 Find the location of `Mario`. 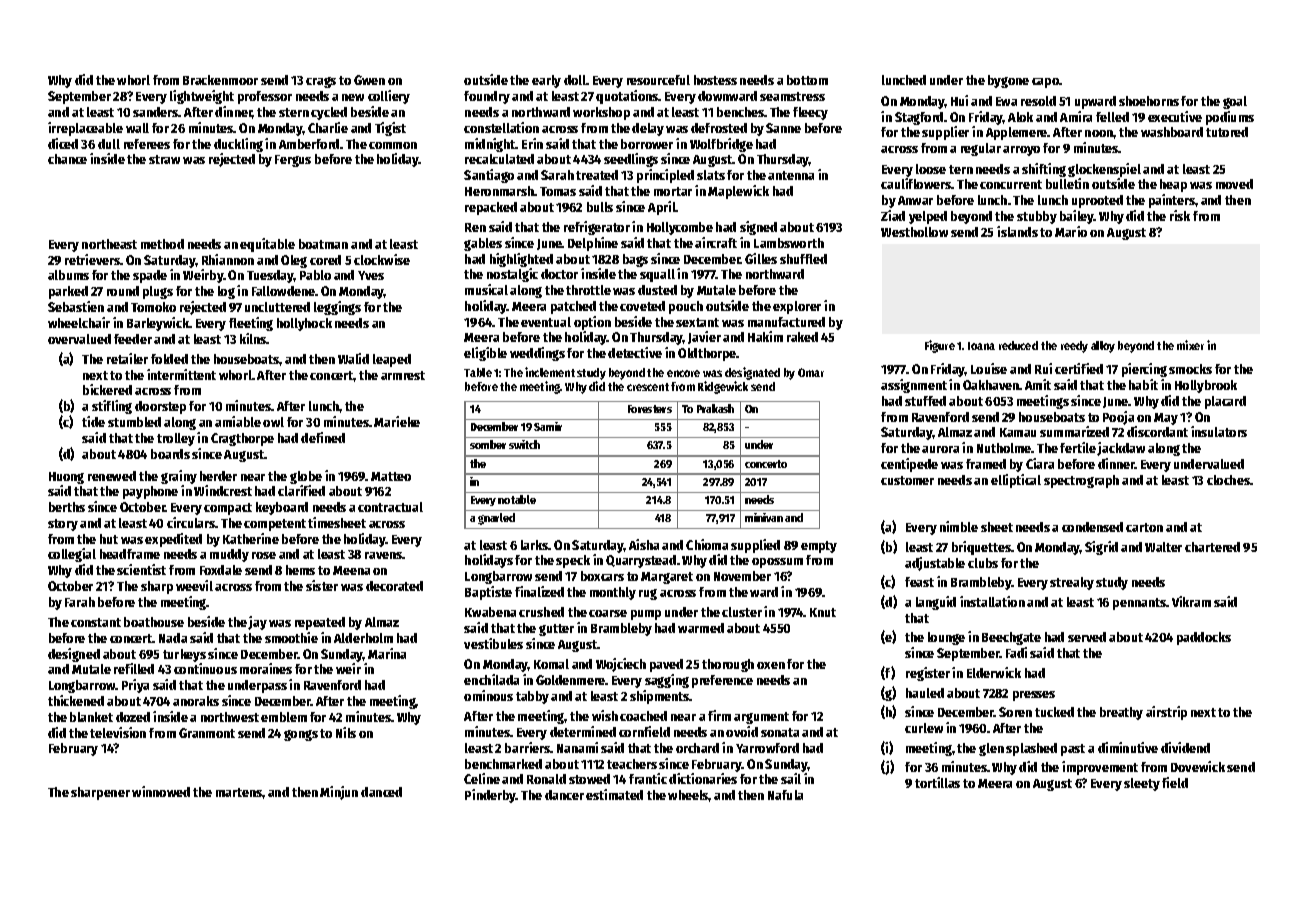

Mario is located at coordinates (1071, 231).
